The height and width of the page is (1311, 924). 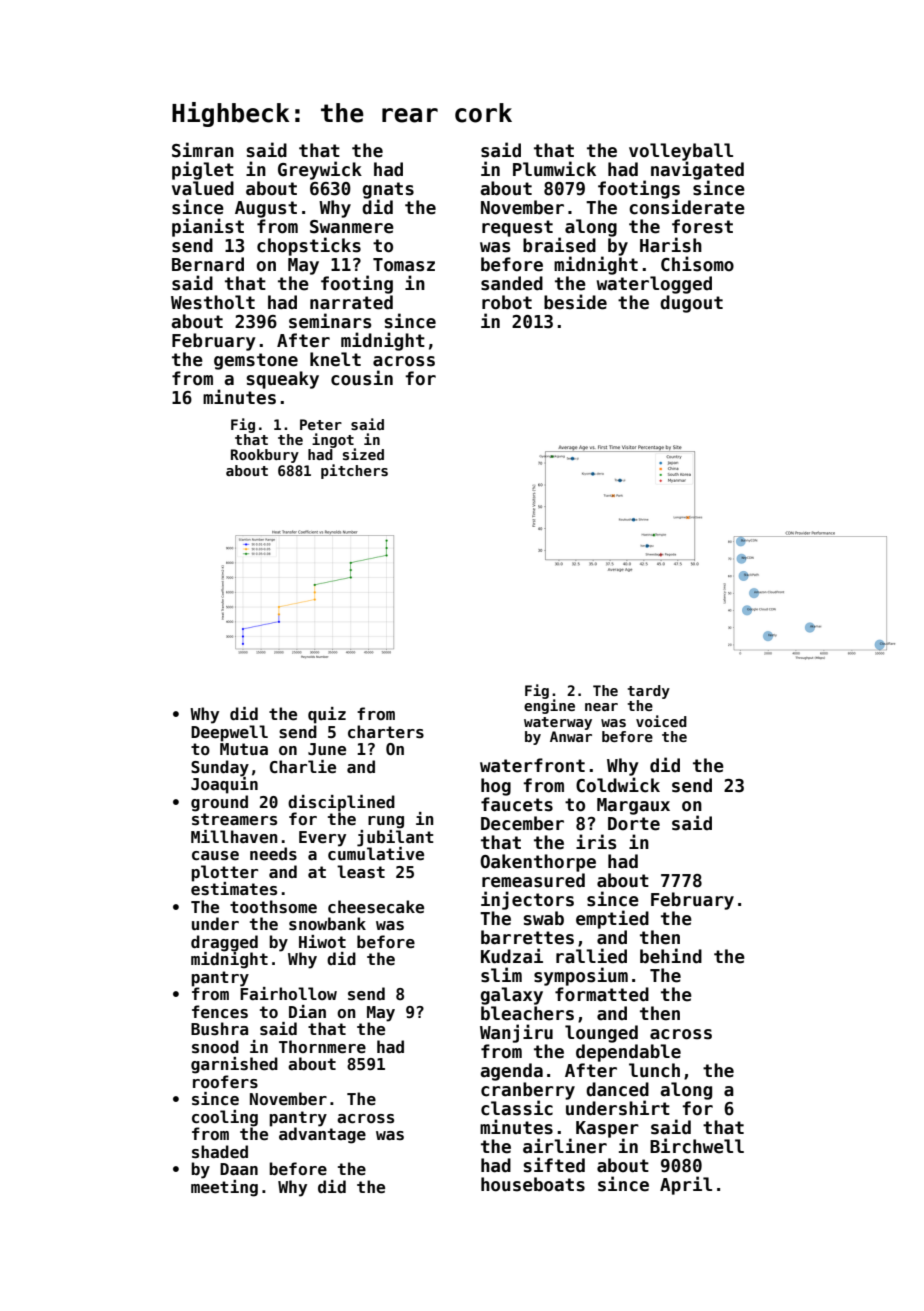 I want to click on dragged, so click(x=224, y=943).
